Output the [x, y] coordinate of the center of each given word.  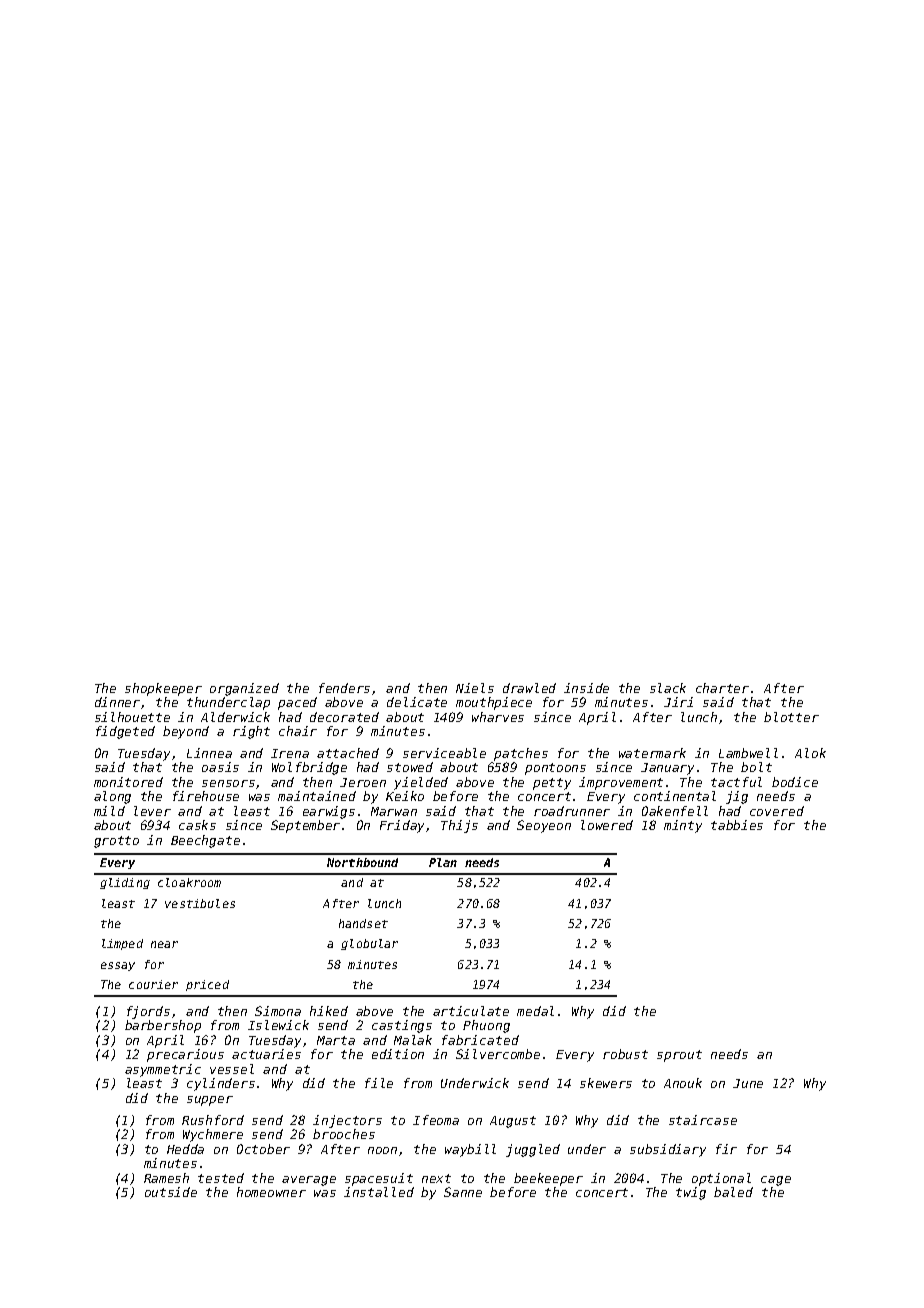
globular [369, 944]
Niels [475, 688]
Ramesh [166, 1178]
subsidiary [668, 1150]
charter [722, 688]
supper [210, 1101]
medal [535, 1011]
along [112, 797]
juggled [533, 1150]
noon [382, 1150]
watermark [652, 753]
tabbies [737, 825]
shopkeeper [163, 689]
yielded [421, 783]
